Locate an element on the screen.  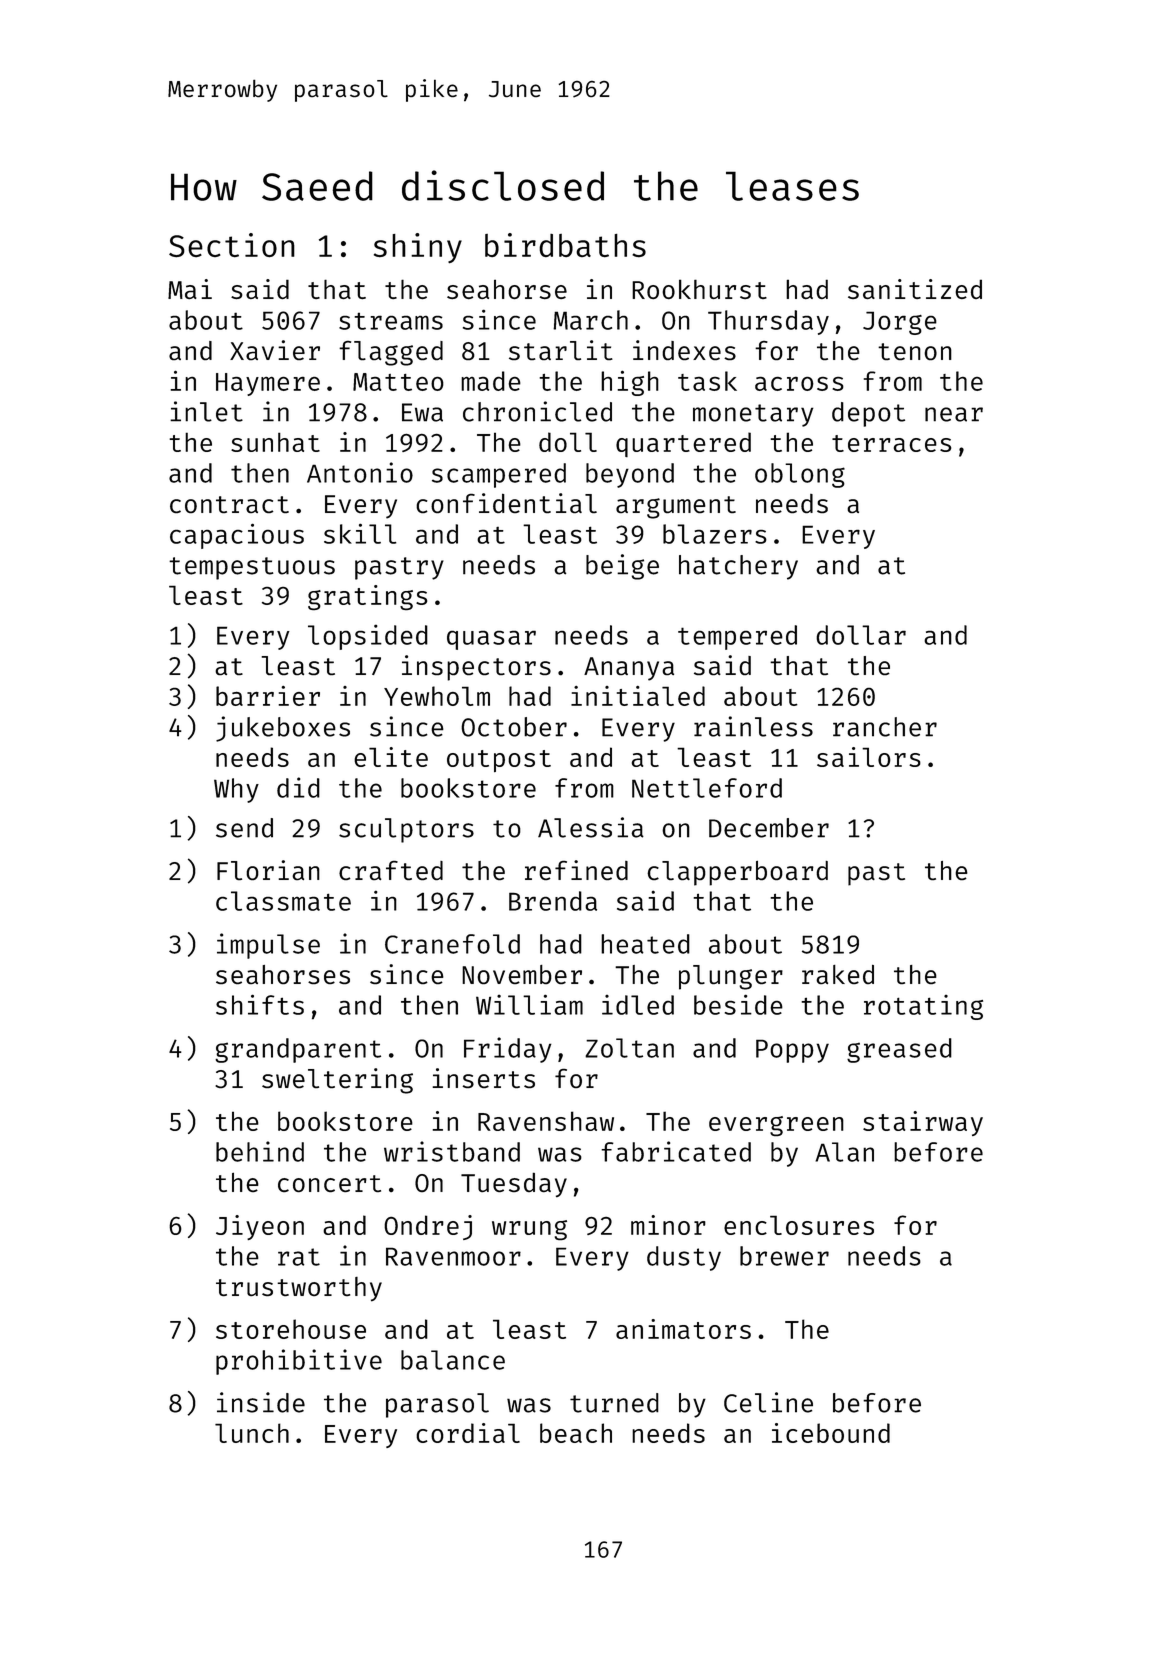
cordial is located at coordinates (468, 1433).
